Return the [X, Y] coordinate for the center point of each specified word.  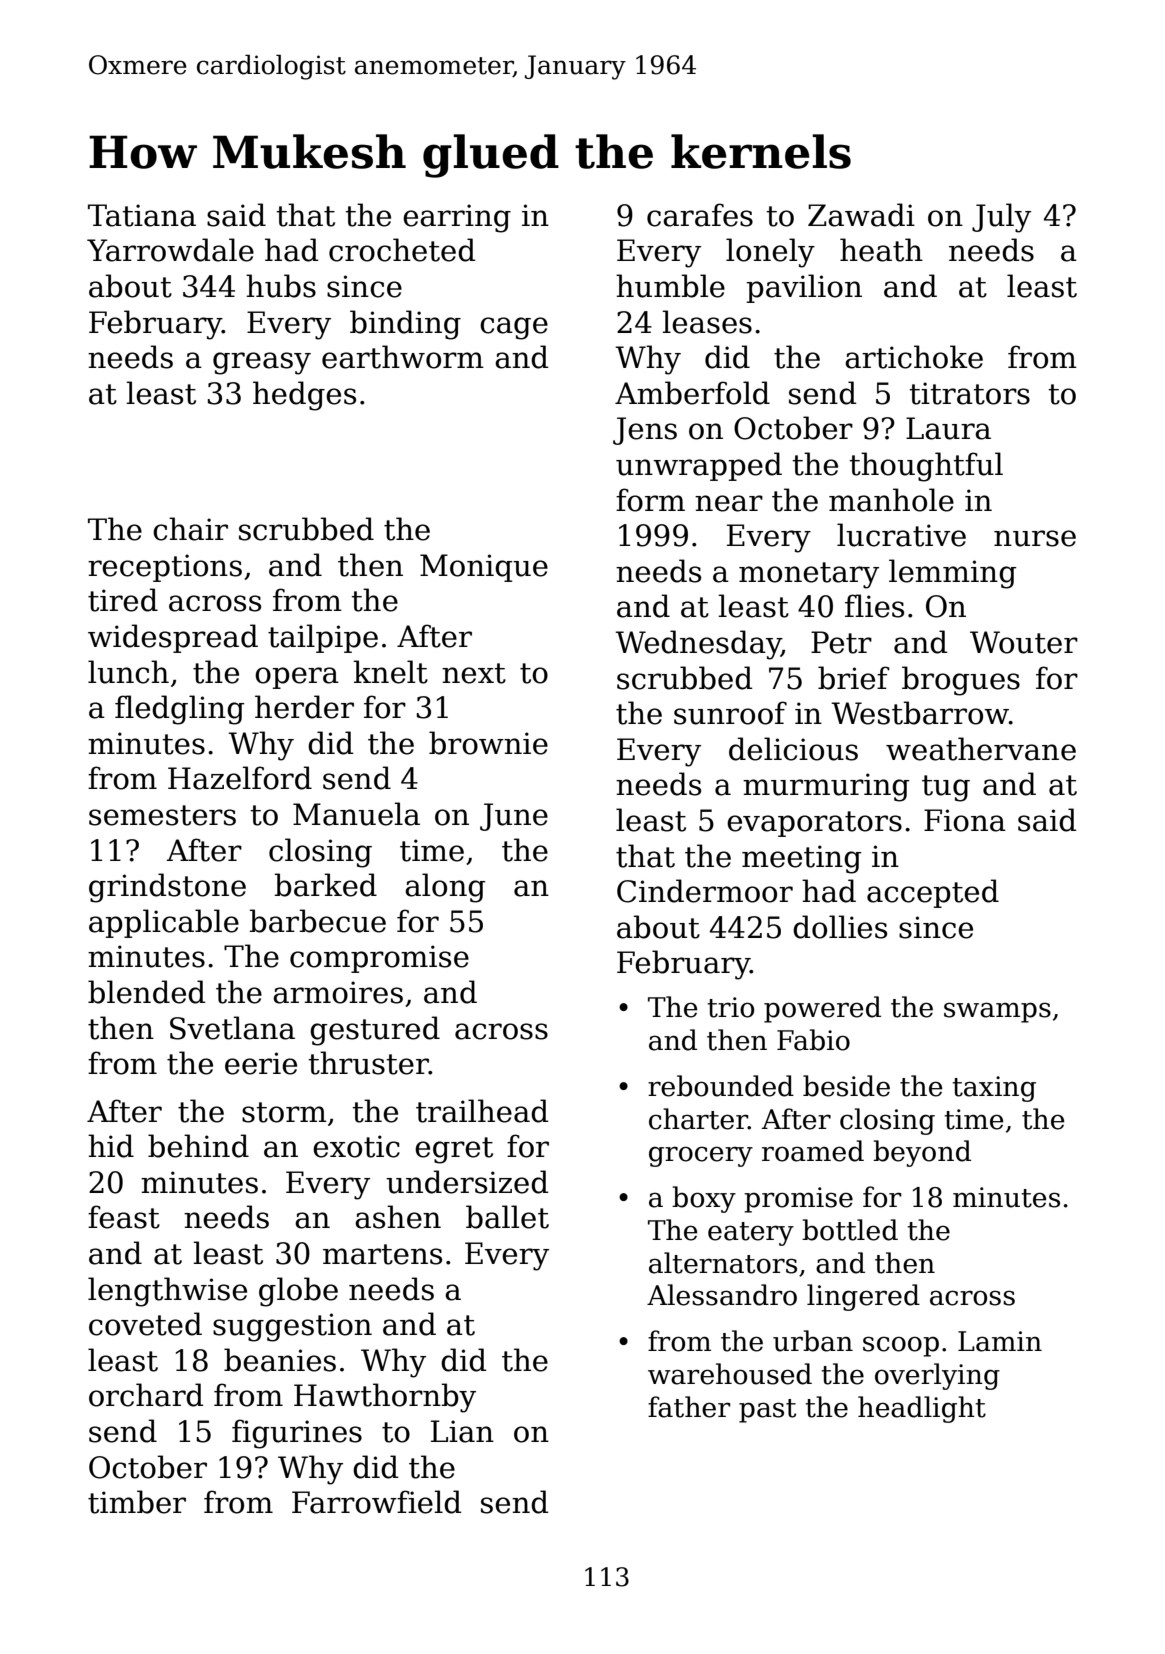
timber [137, 1502]
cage [514, 328]
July [1001, 218]
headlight [922, 1409]
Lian [462, 1431]
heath [881, 250]
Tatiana [142, 215]
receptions [165, 568]
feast [124, 1217]
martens [382, 1254]
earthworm [403, 357]
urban [813, 1341]
